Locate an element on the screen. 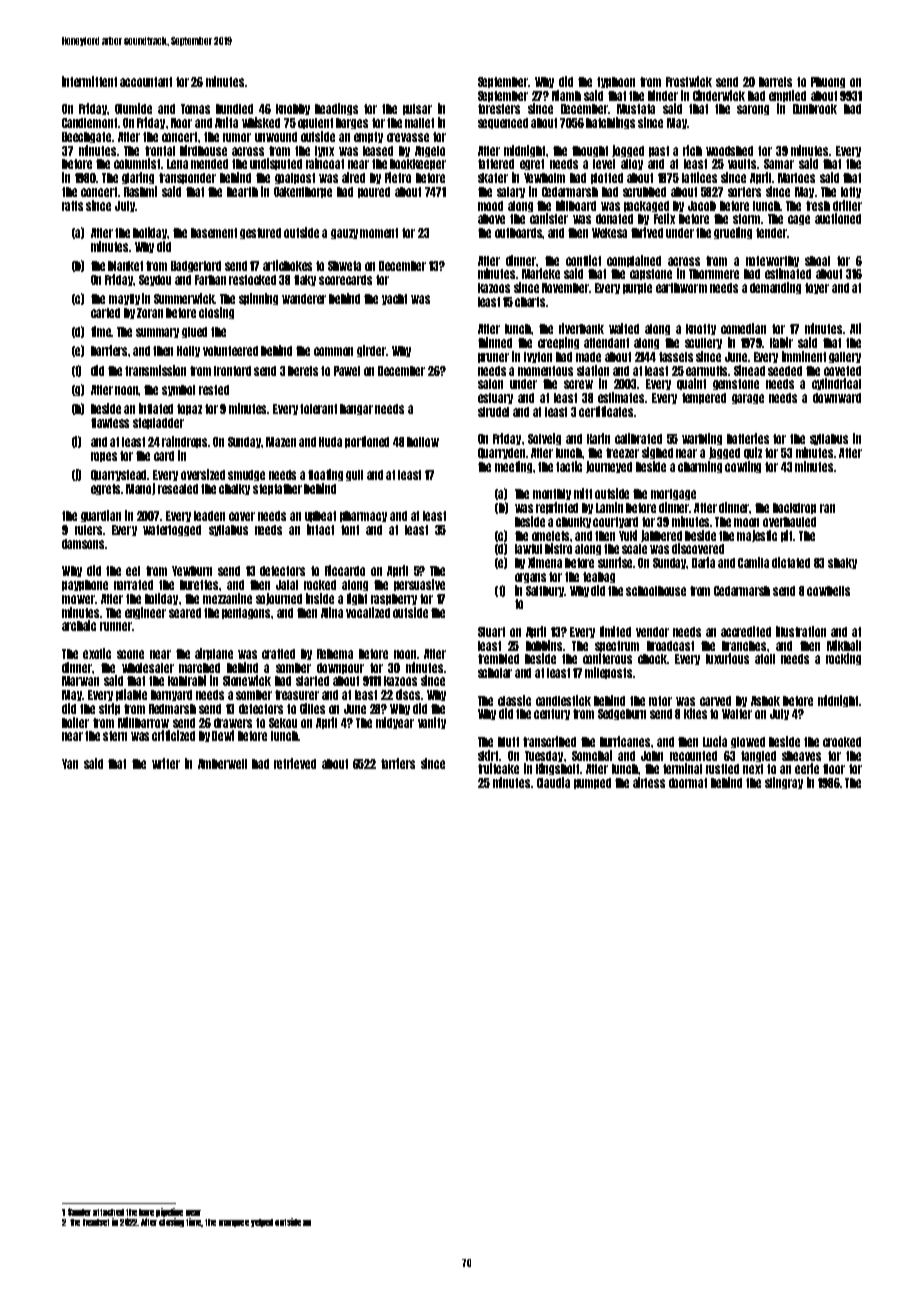 The width and height of the screenshot is (924, 1308). schoolhouse is located at coordinates (656, 591).
